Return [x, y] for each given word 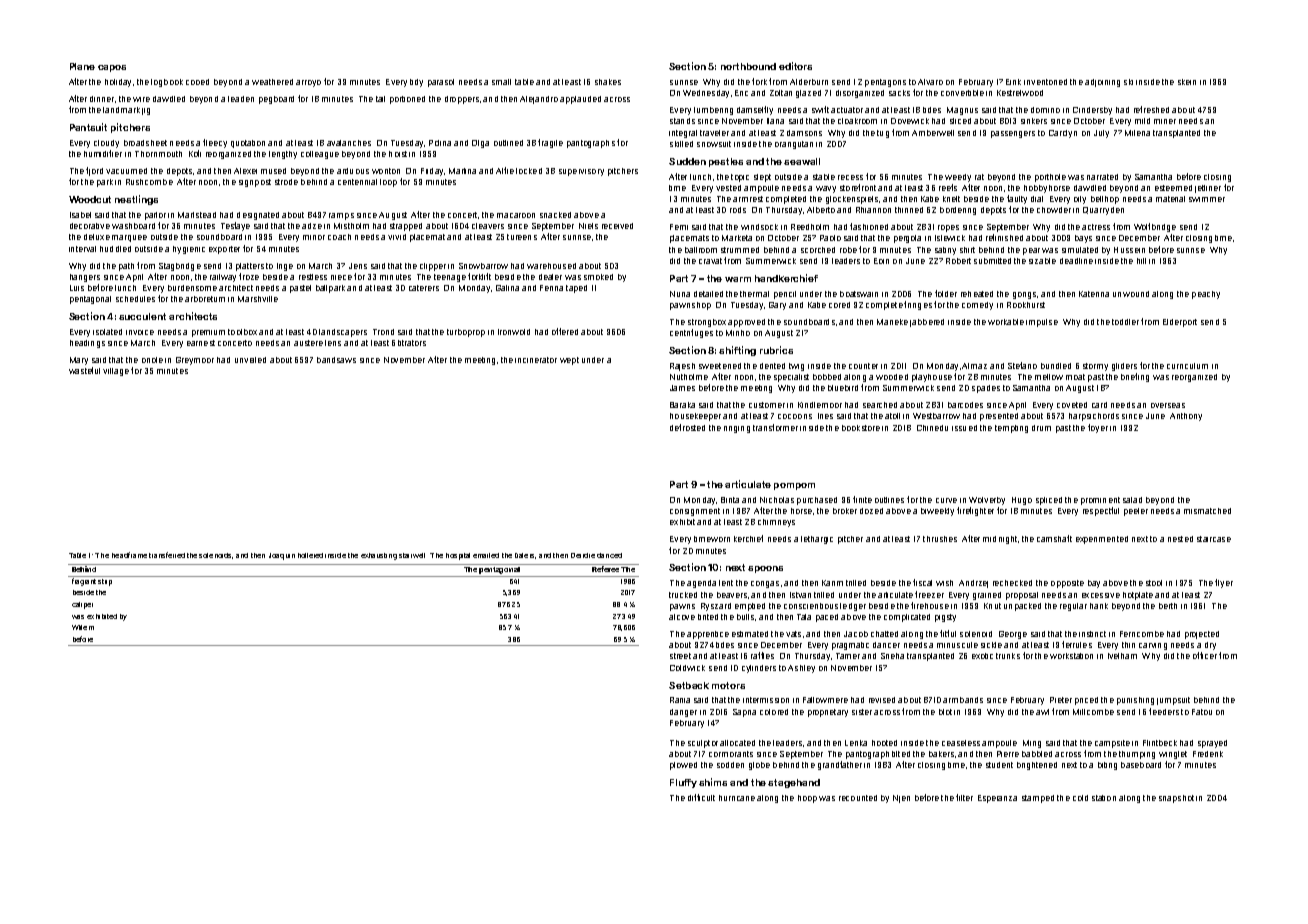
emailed [486, 555]
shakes [608, 82]
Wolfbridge [1155, 227]
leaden [241, 99]
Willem [83, 627]
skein [1187, 82]
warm [738, 279]
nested [1180, 539]
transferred [167, 555]
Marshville [258, 299]
